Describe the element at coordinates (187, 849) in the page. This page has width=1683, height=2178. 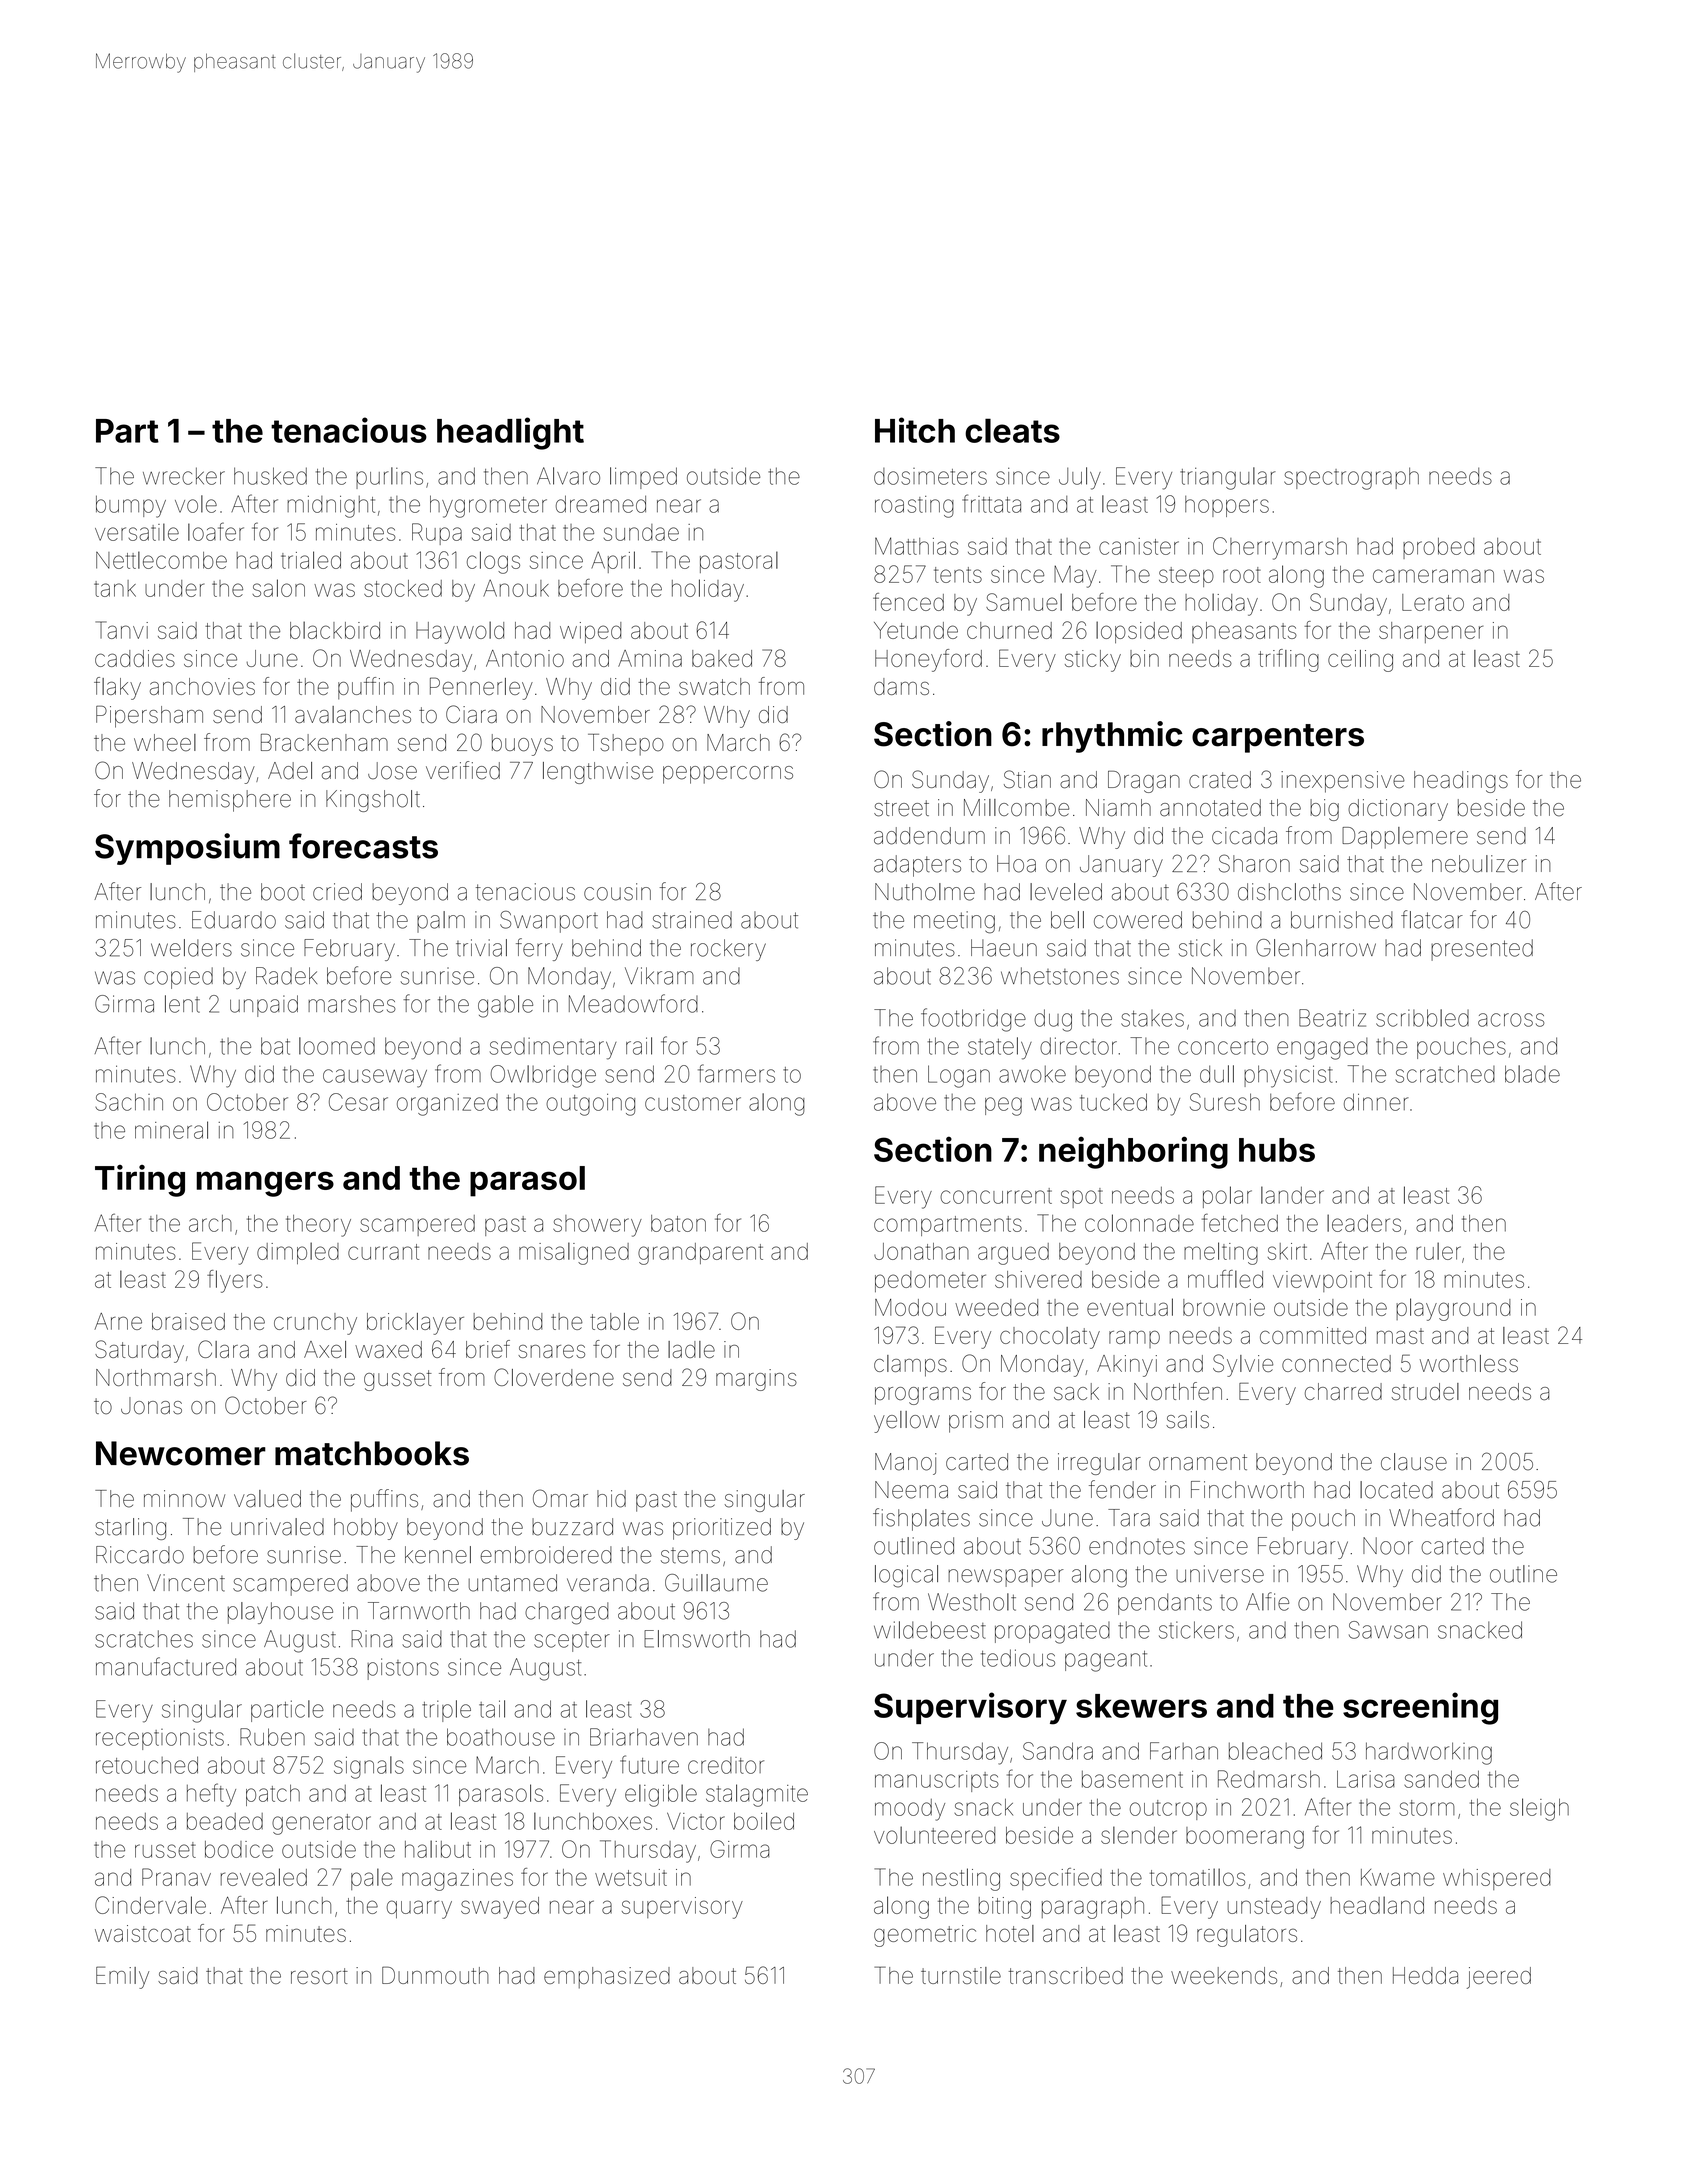
I see `Symposium` at that location.
